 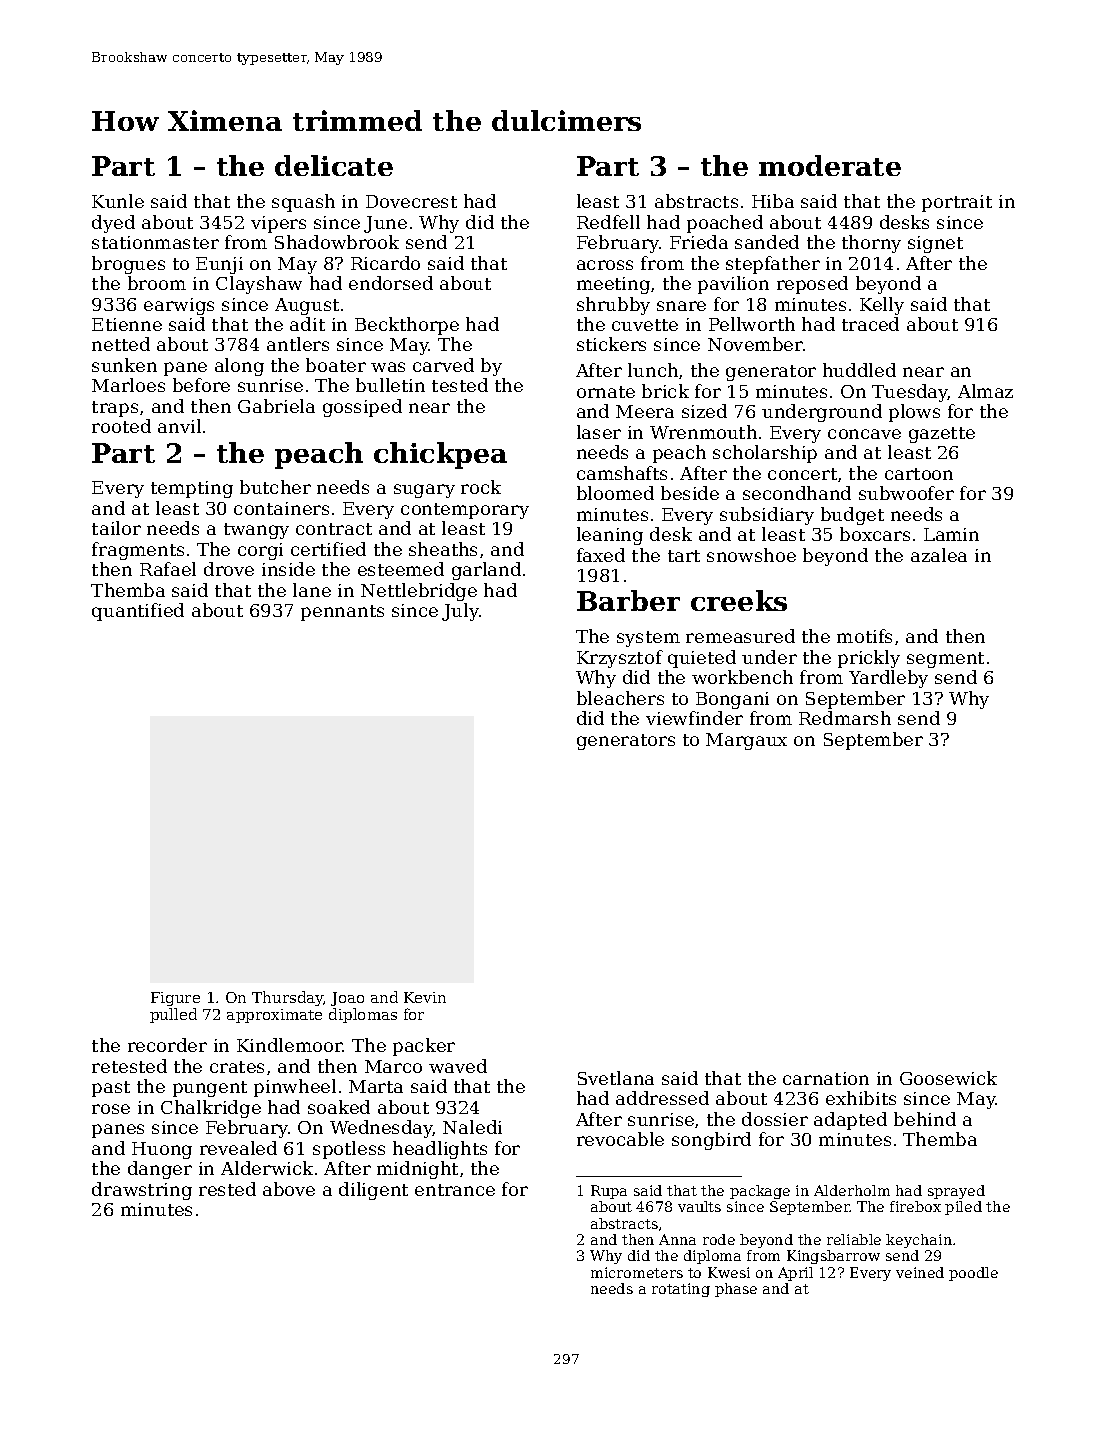 I want to click on Kunle, so click(x=118, y=201).
